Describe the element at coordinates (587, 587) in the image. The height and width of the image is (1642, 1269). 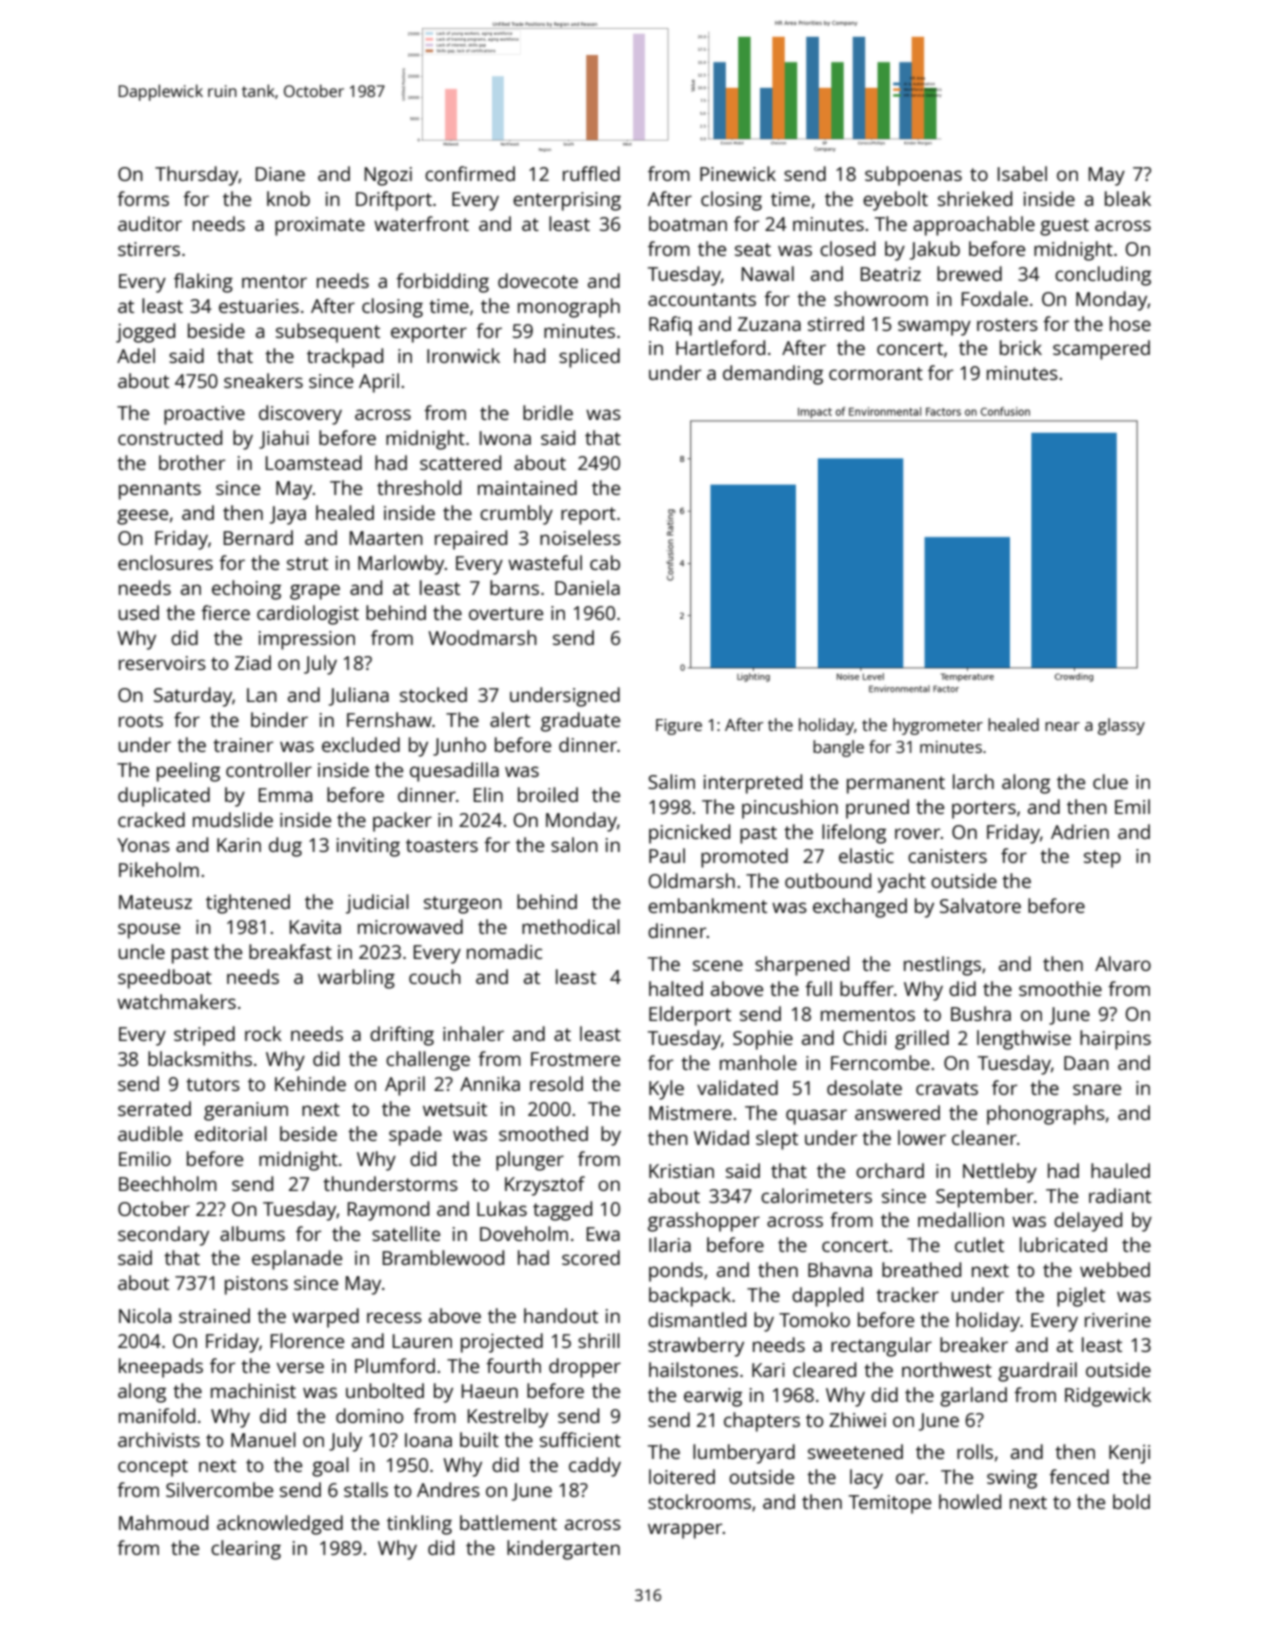
I see `Daniela` at that location.
